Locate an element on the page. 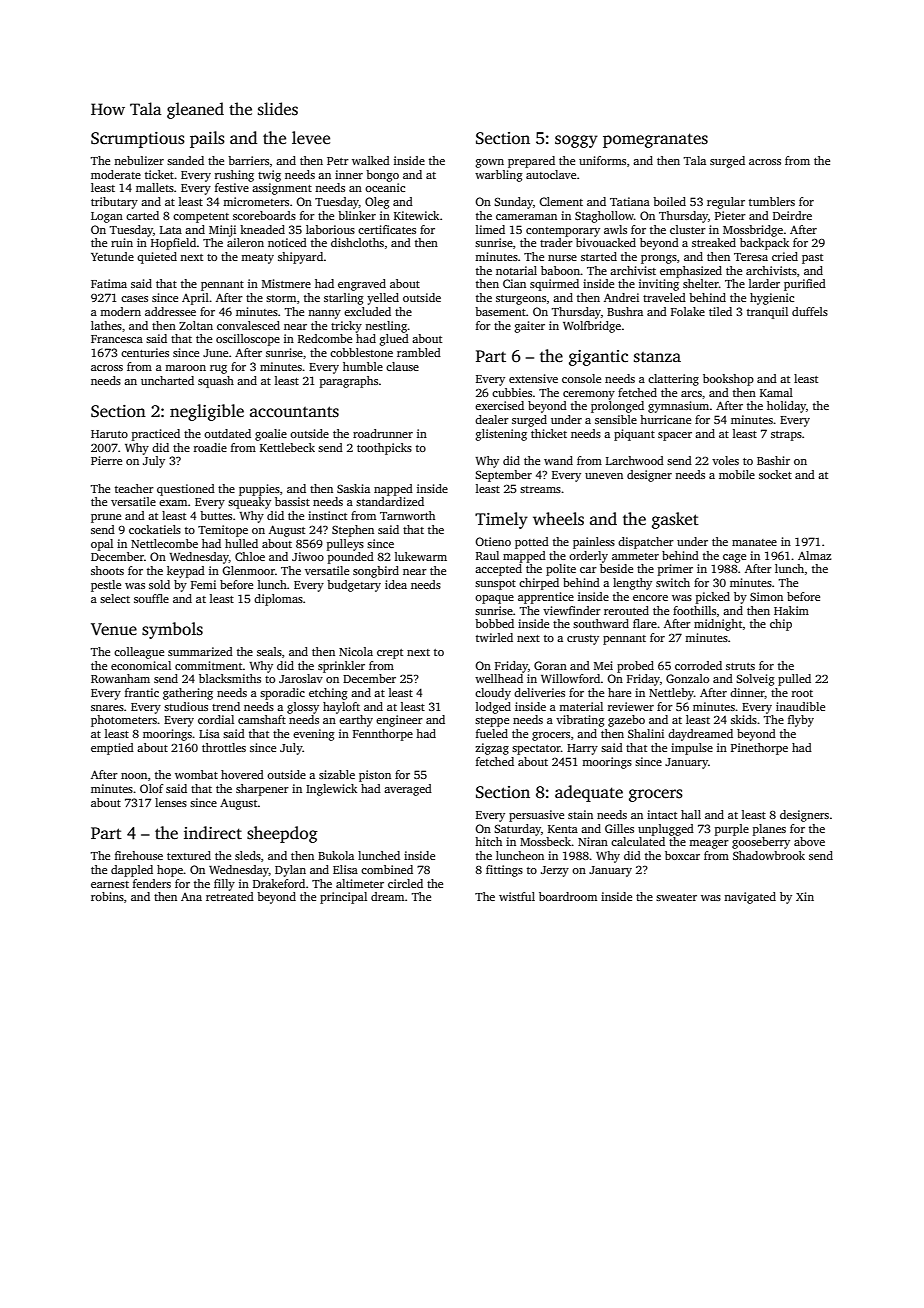 This document has height=1308, width=924. Venue is located at coordinates (114, 629).
